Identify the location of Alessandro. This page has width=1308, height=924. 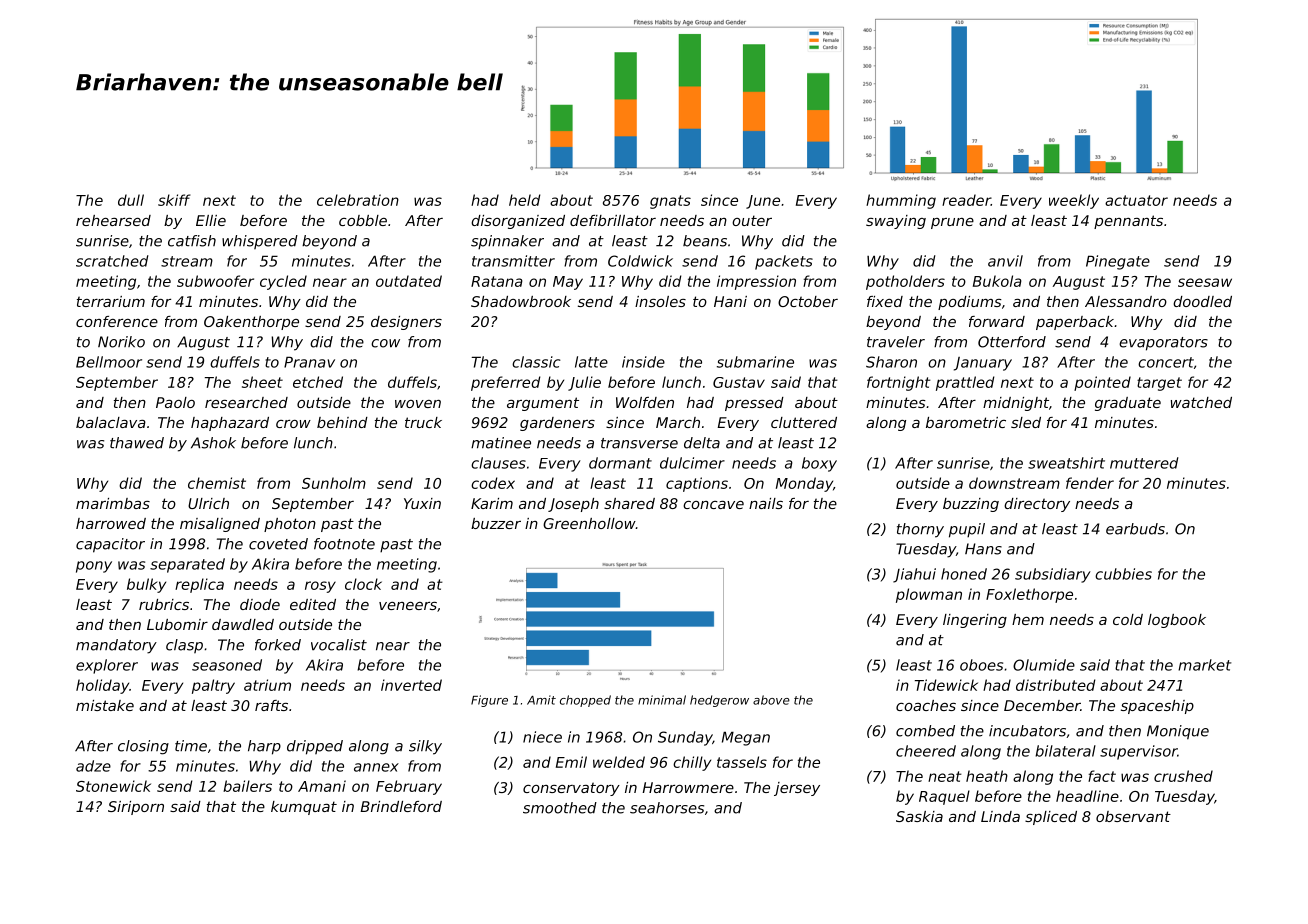
(1126, 301).
